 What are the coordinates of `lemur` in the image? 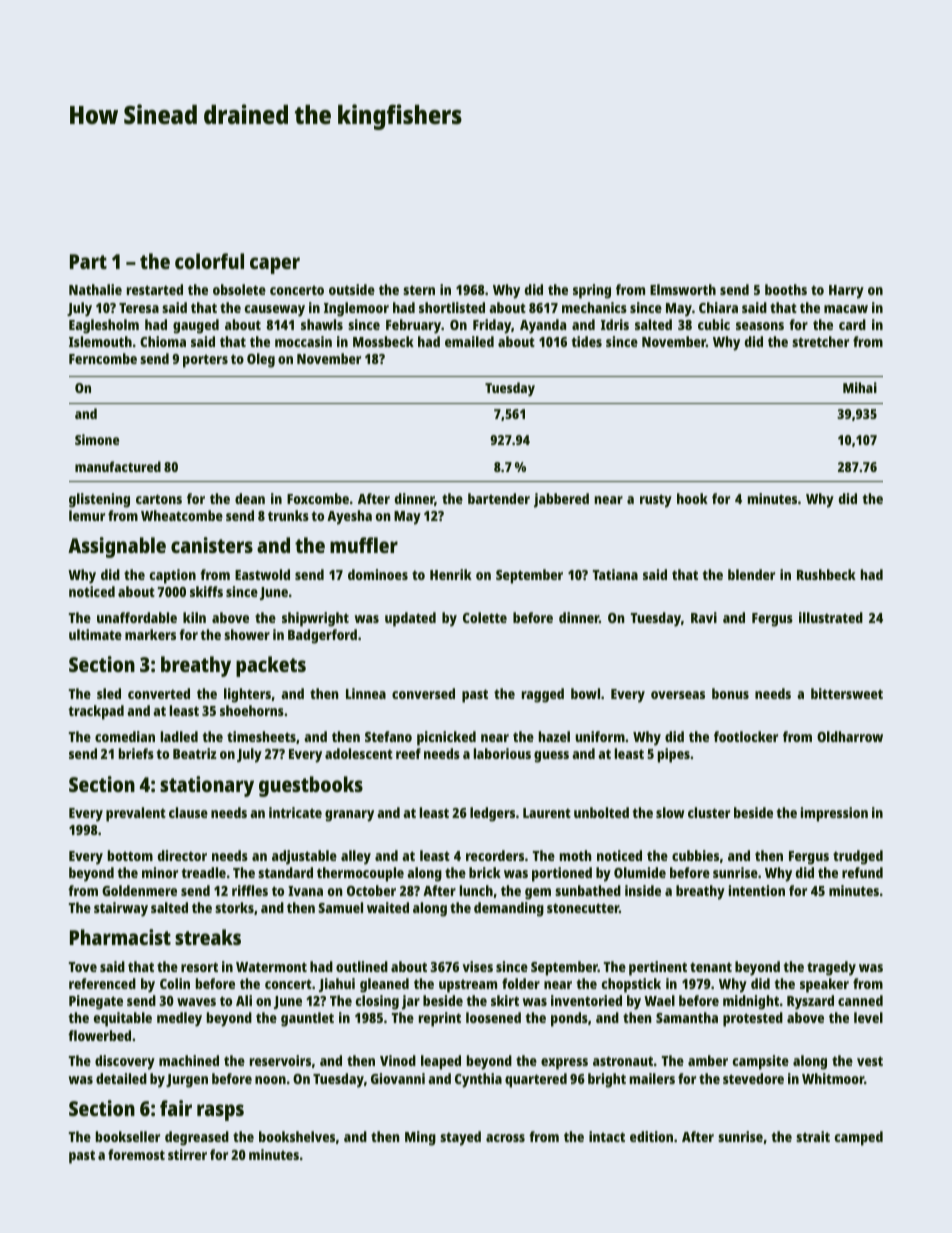 It's located at (87, 515).
